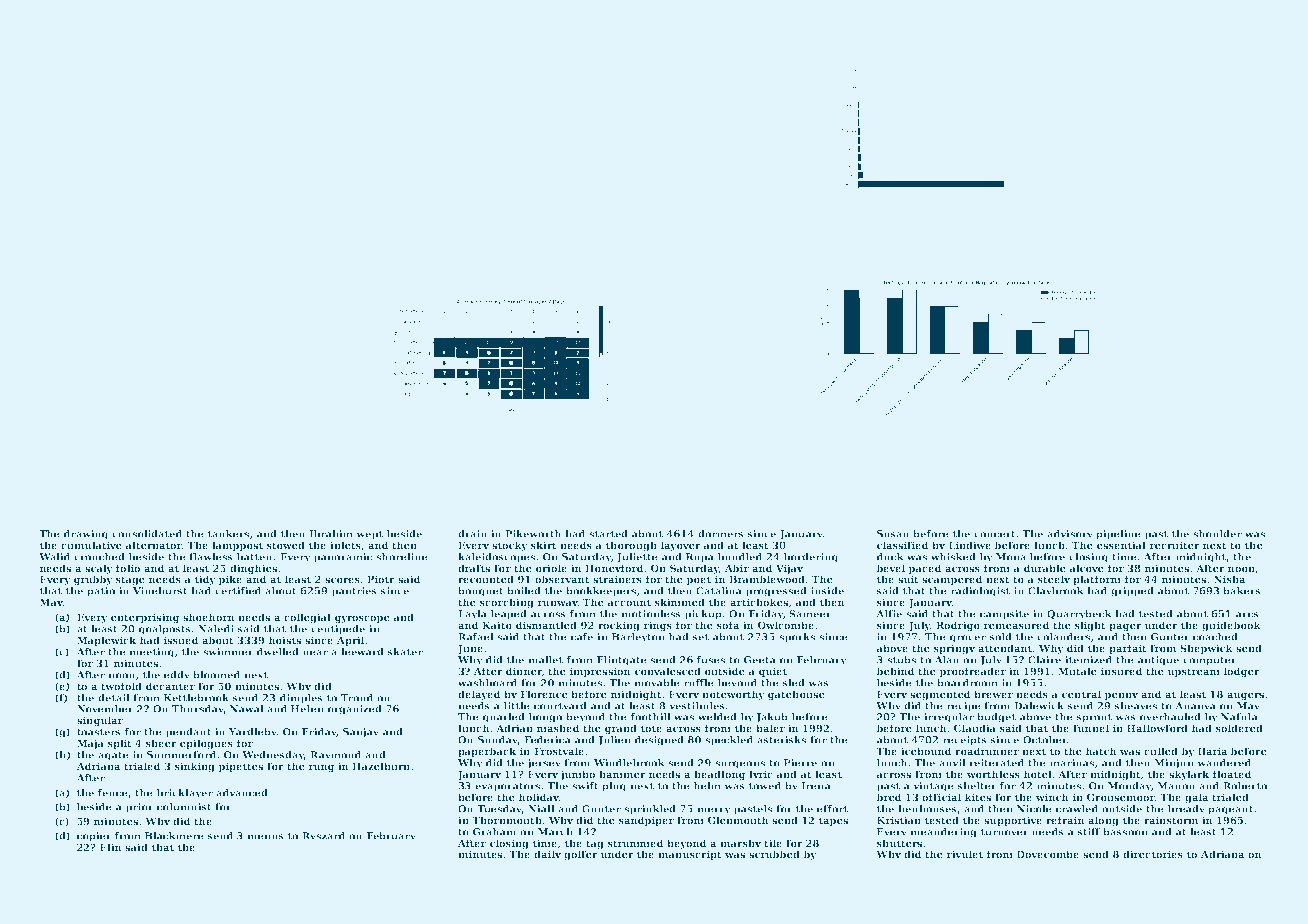 This screenshot has height=924, width=1308. What do you see at coordinates (113, 756) in the screenshot?
I see `agate` at bounding box center [113, 756].
